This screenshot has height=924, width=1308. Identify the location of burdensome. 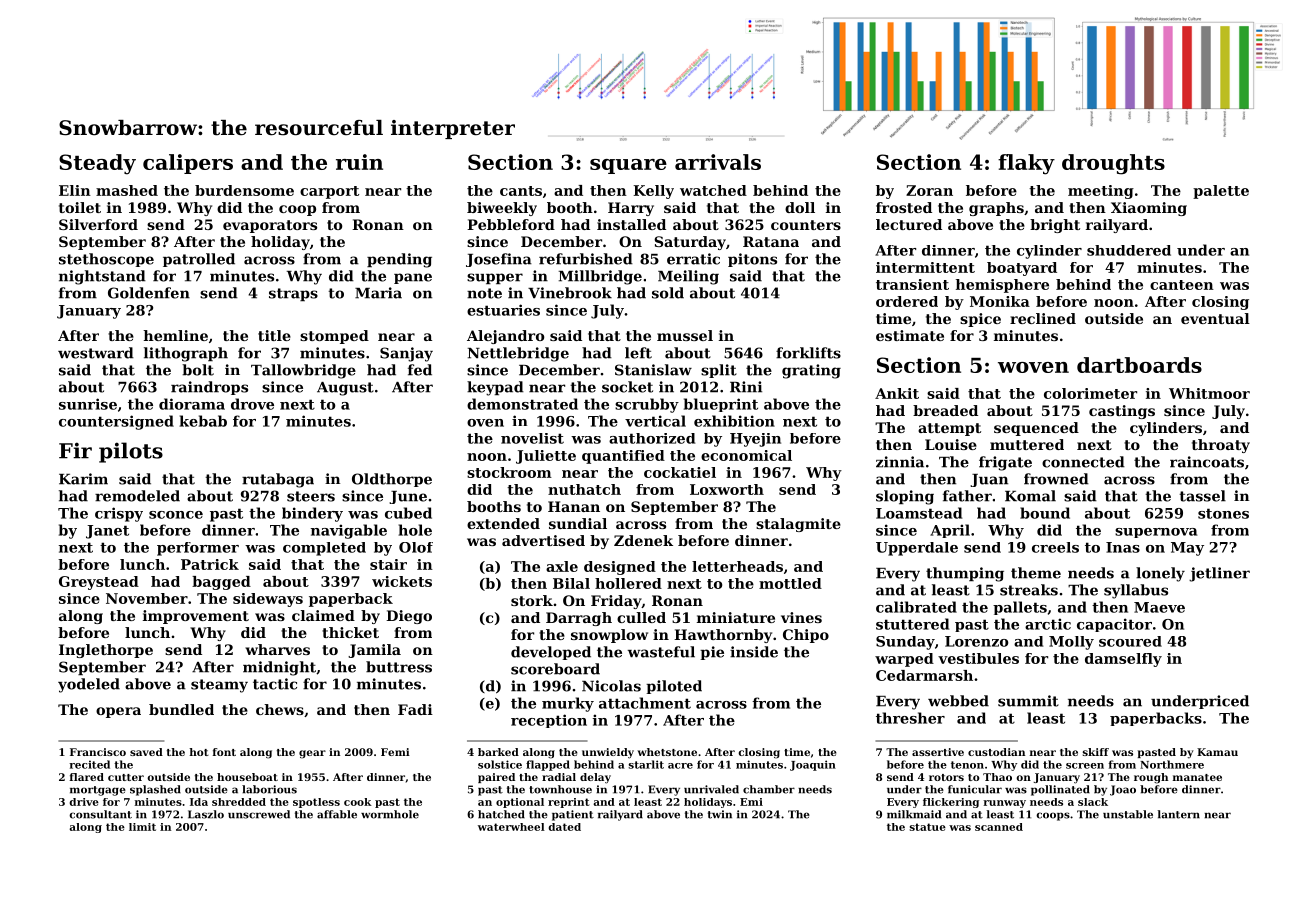
(244, 190).
